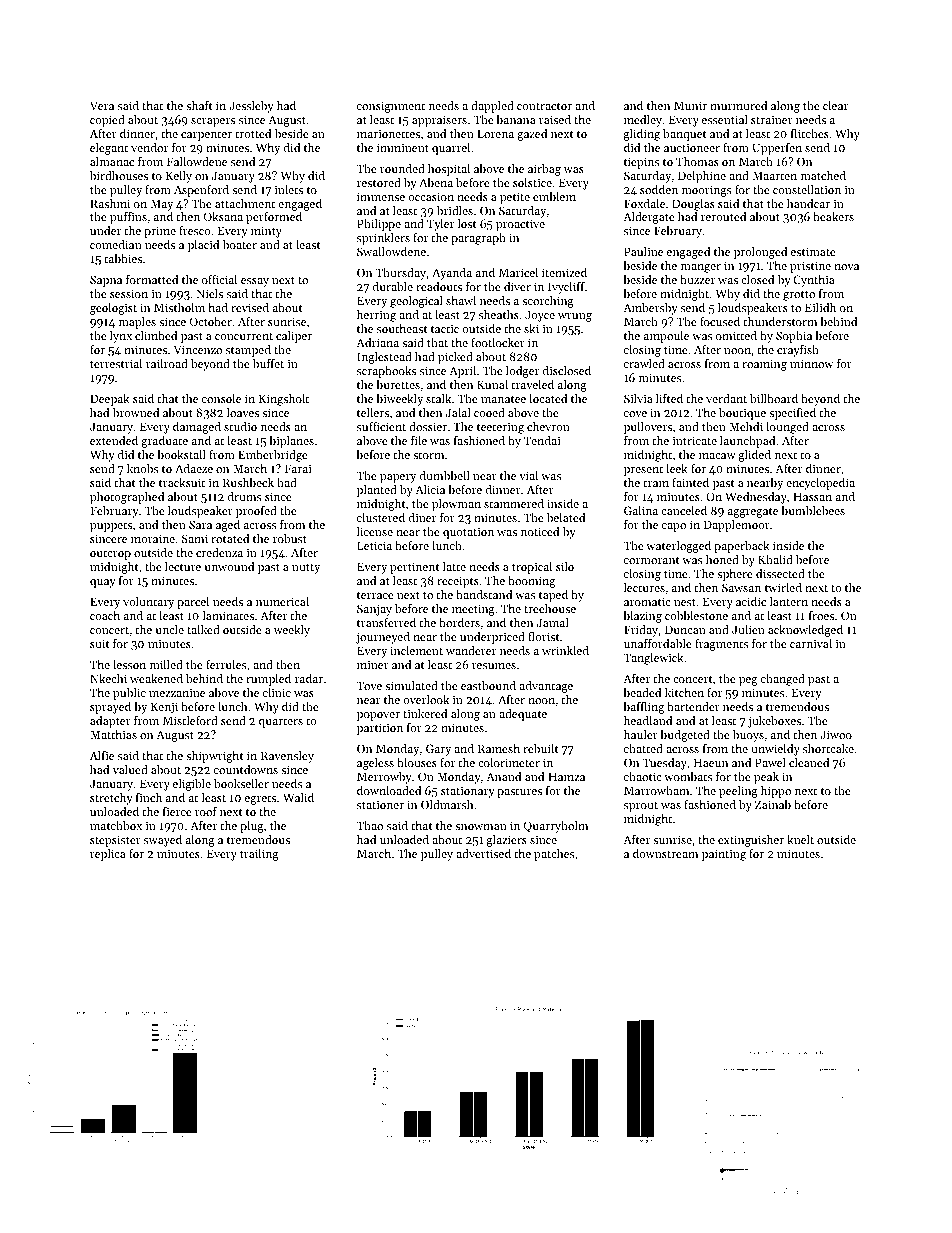 Image resolution: width=952 pixels, height=1233 pixels. What do you see at coordinates (638, 398) in the page?
I see `Silvia` at bounding box center [638, 398].
